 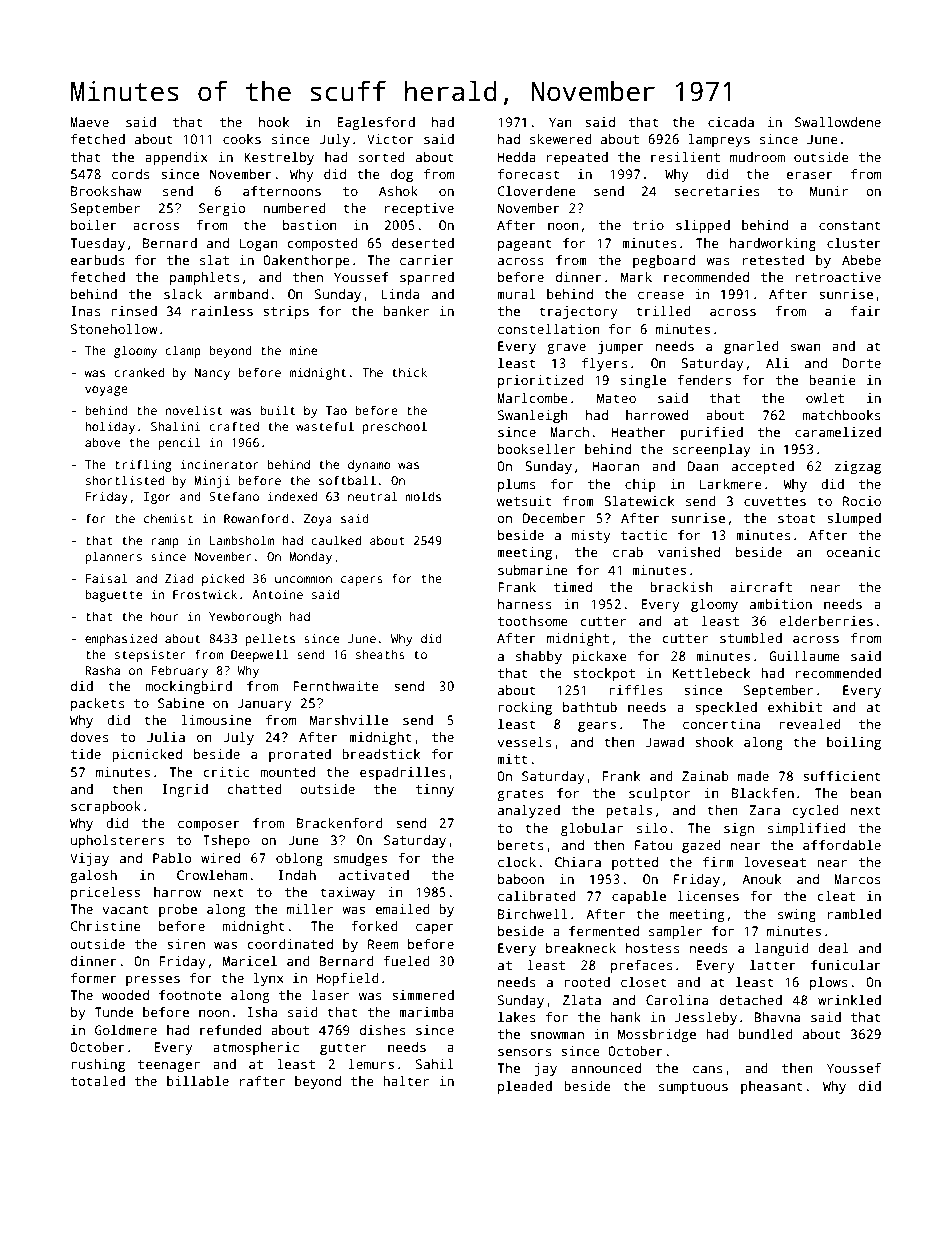 What do you see at coordinates (114, 1012) in the screenshot?
I see `Tunde` at bounding box center [114, 1012].
